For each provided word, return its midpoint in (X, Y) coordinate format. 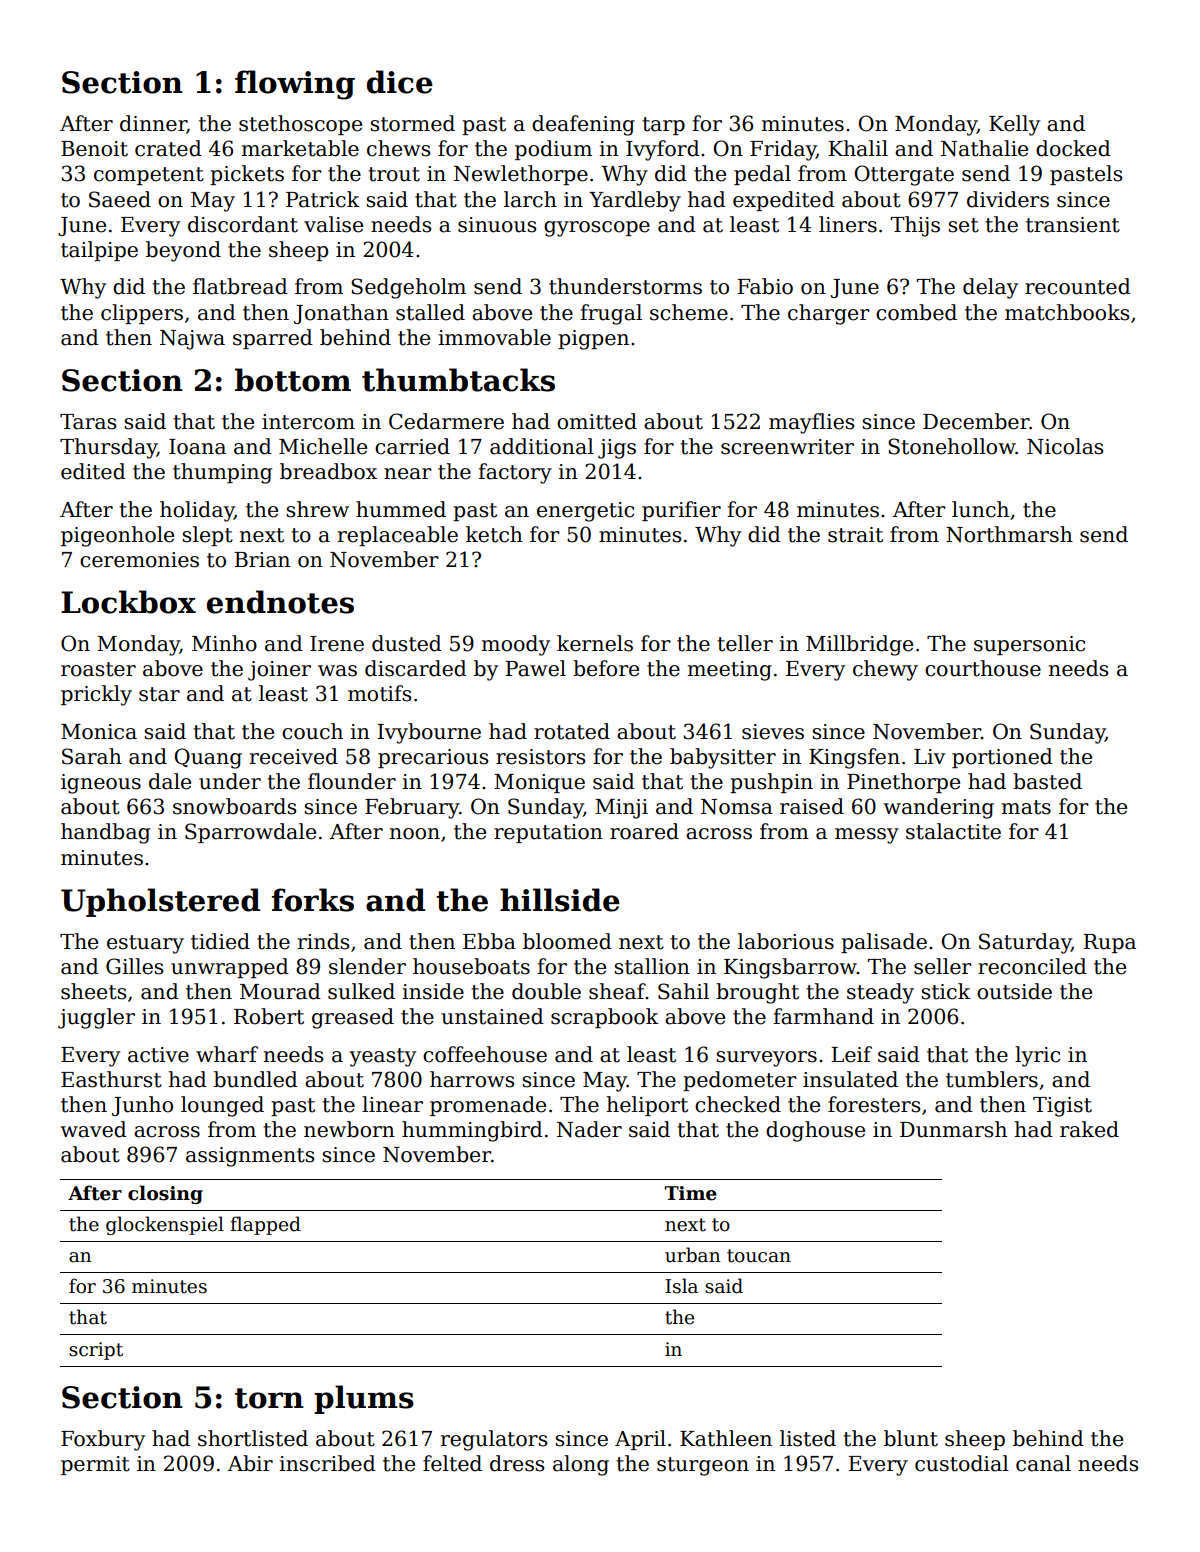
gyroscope (597, 229)
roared (644, 831)
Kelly (1014, 125)
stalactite (953, 831)
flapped (265, 1225)
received (294, 756)
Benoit (94, 149)
